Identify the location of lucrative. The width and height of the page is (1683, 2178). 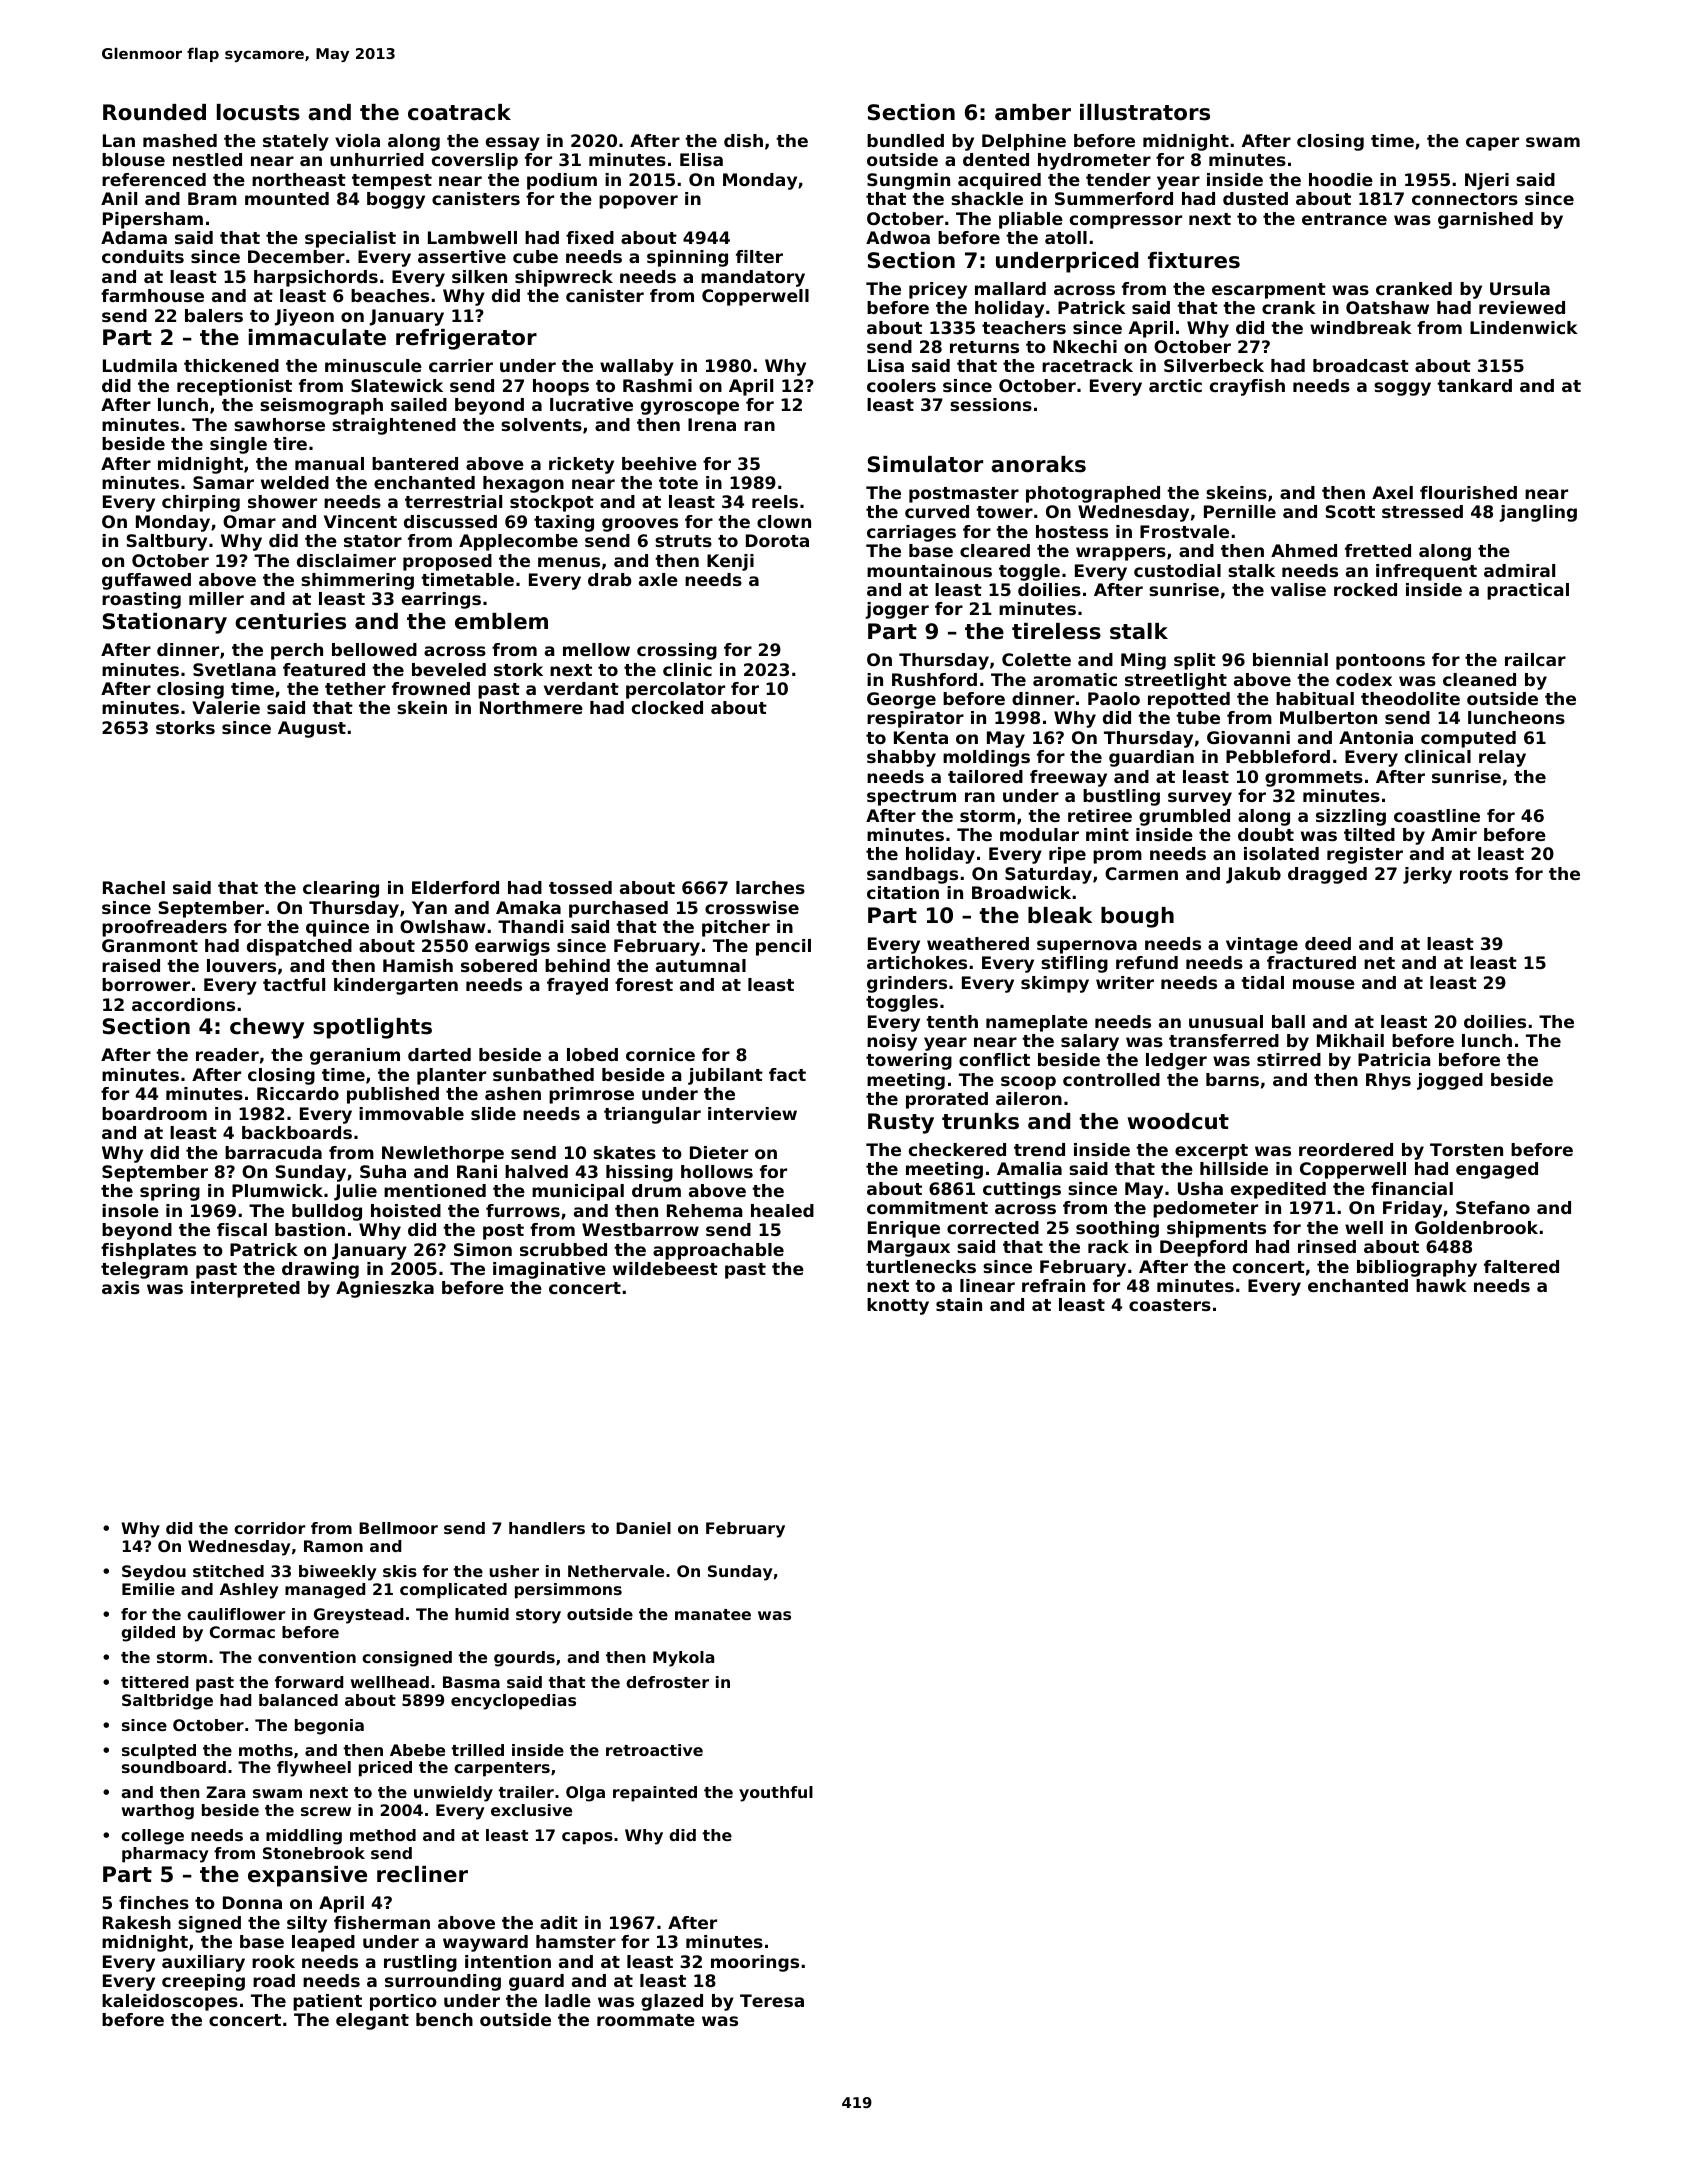
(591, 404).
